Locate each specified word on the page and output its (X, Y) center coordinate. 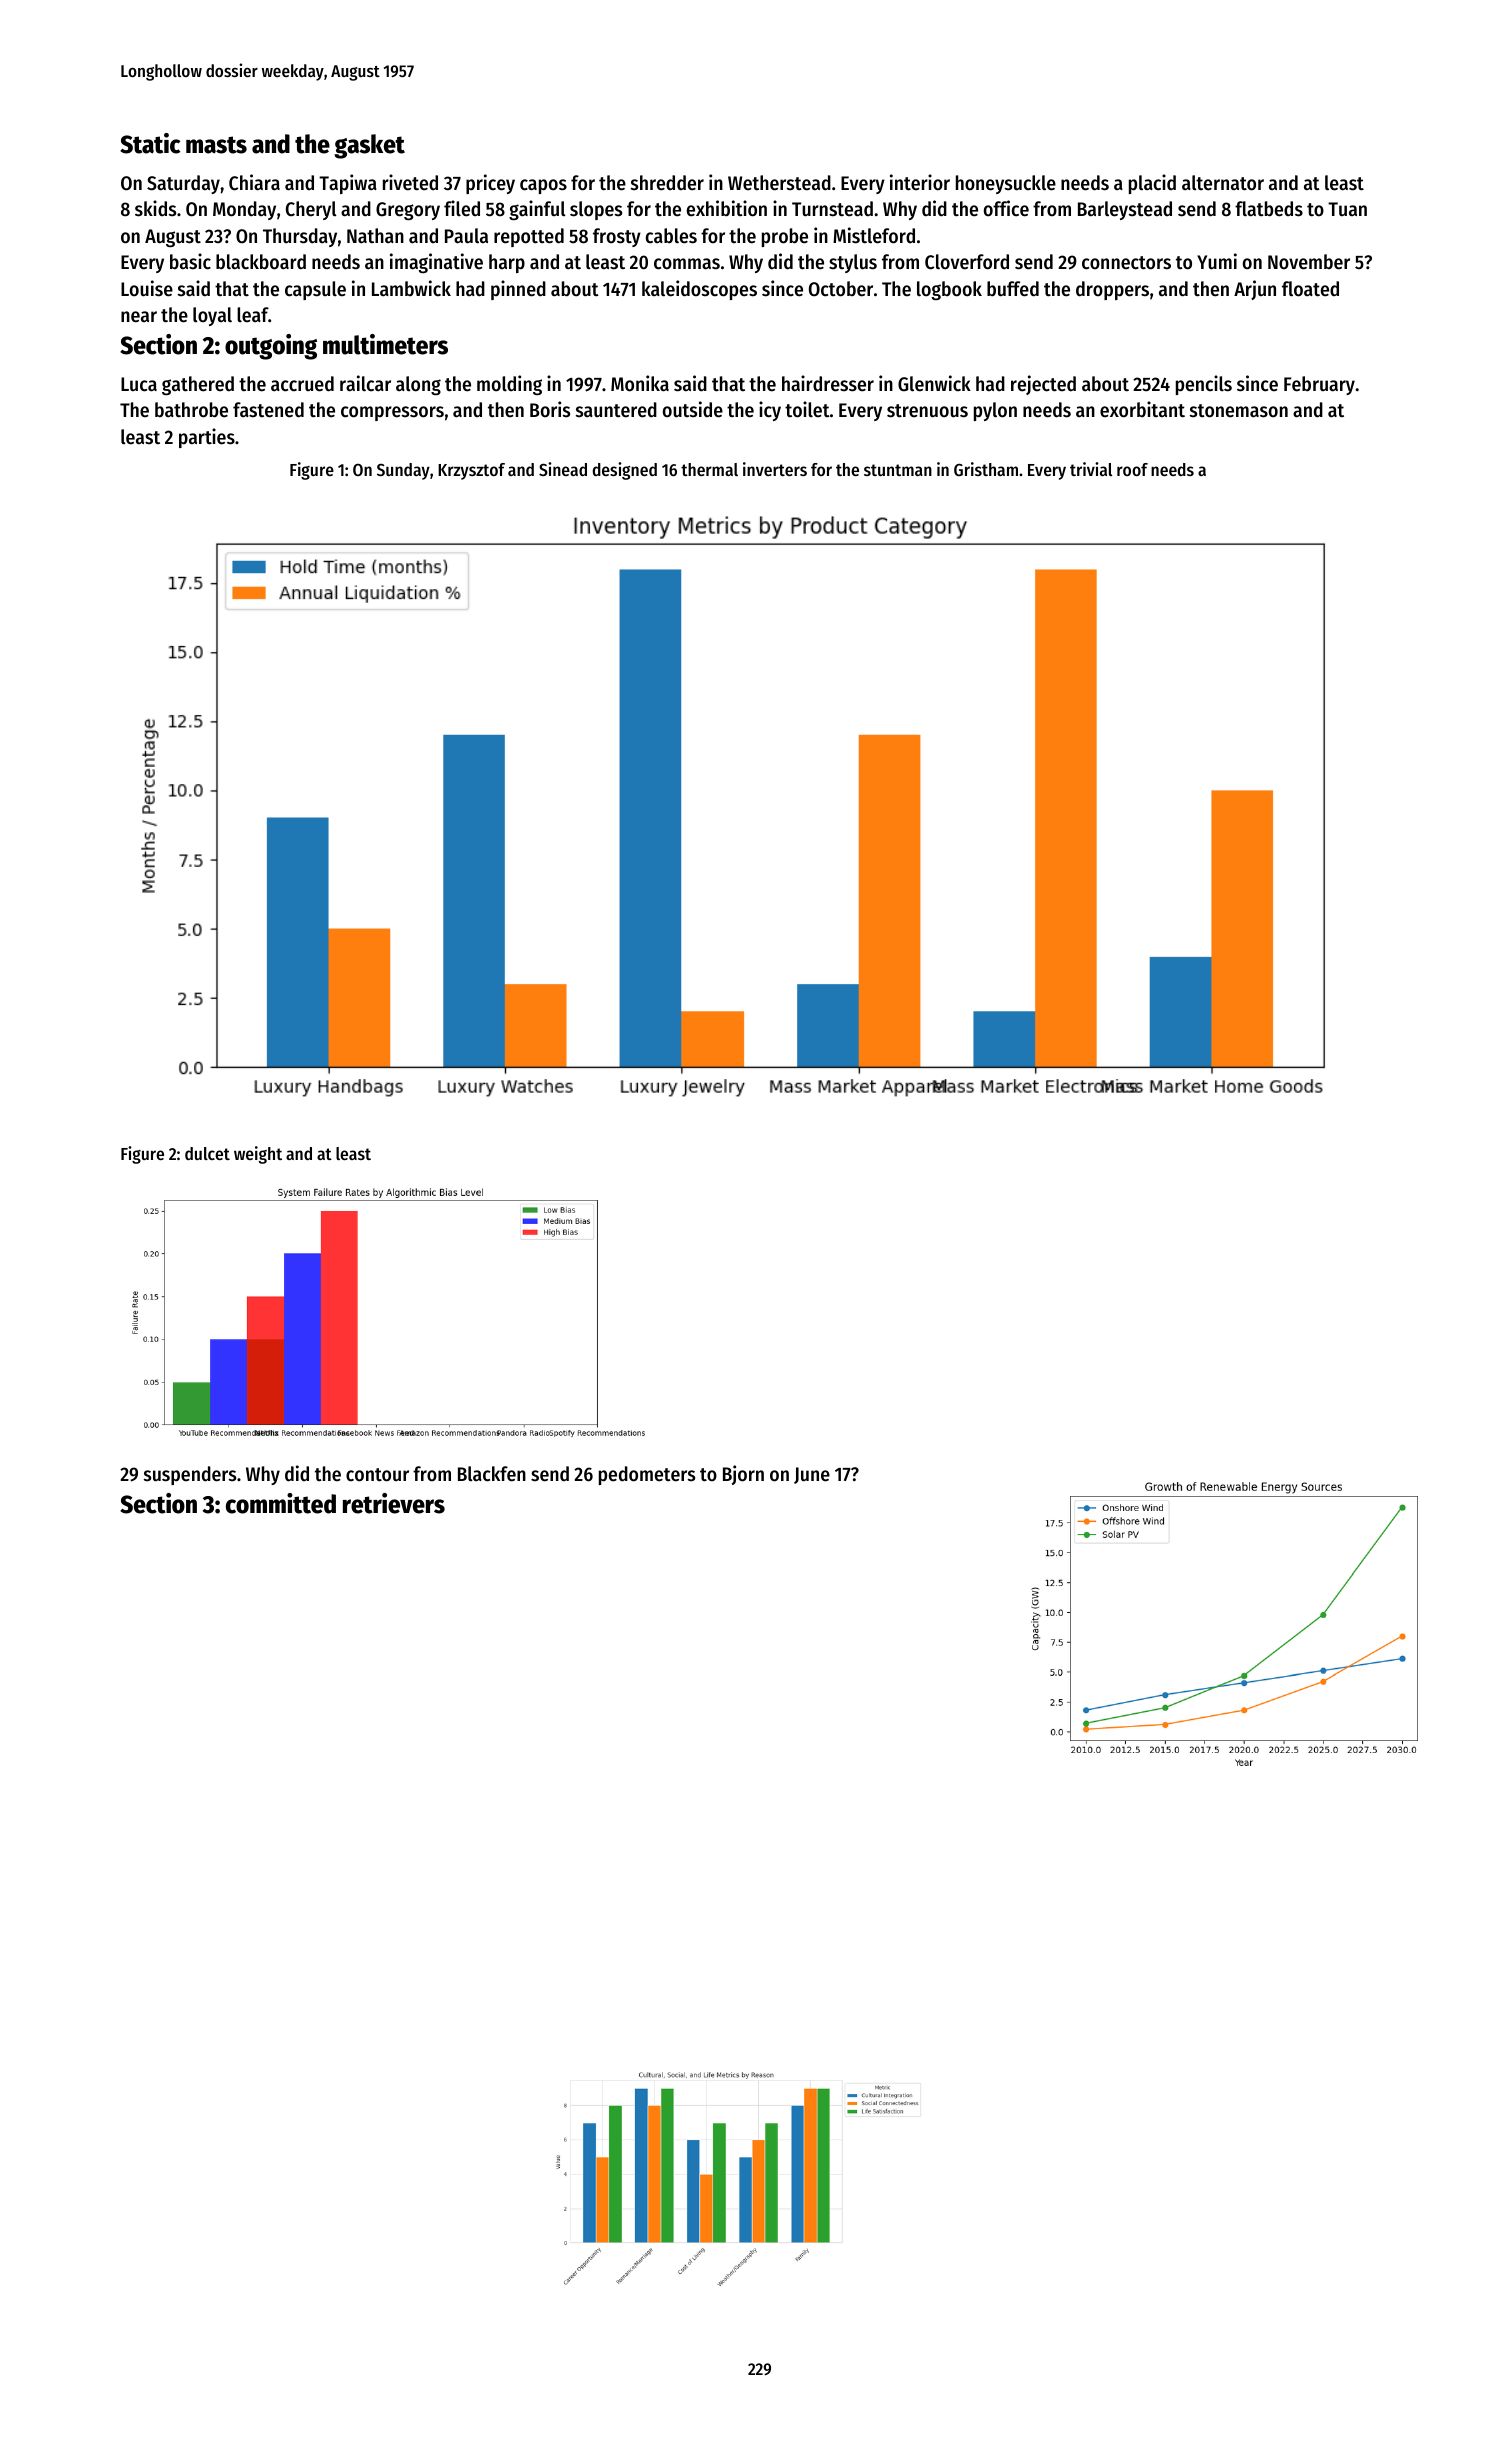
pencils (1204, 385)
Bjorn (743, 1475)
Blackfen (492, 1474)
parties (207, 438)
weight (258, 1155)
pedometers (647, 1475)
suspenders (190, 1475)
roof (1132, 469)
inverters (775, 469)
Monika (640, 383)
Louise (147, 288)
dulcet (207, 1153)
